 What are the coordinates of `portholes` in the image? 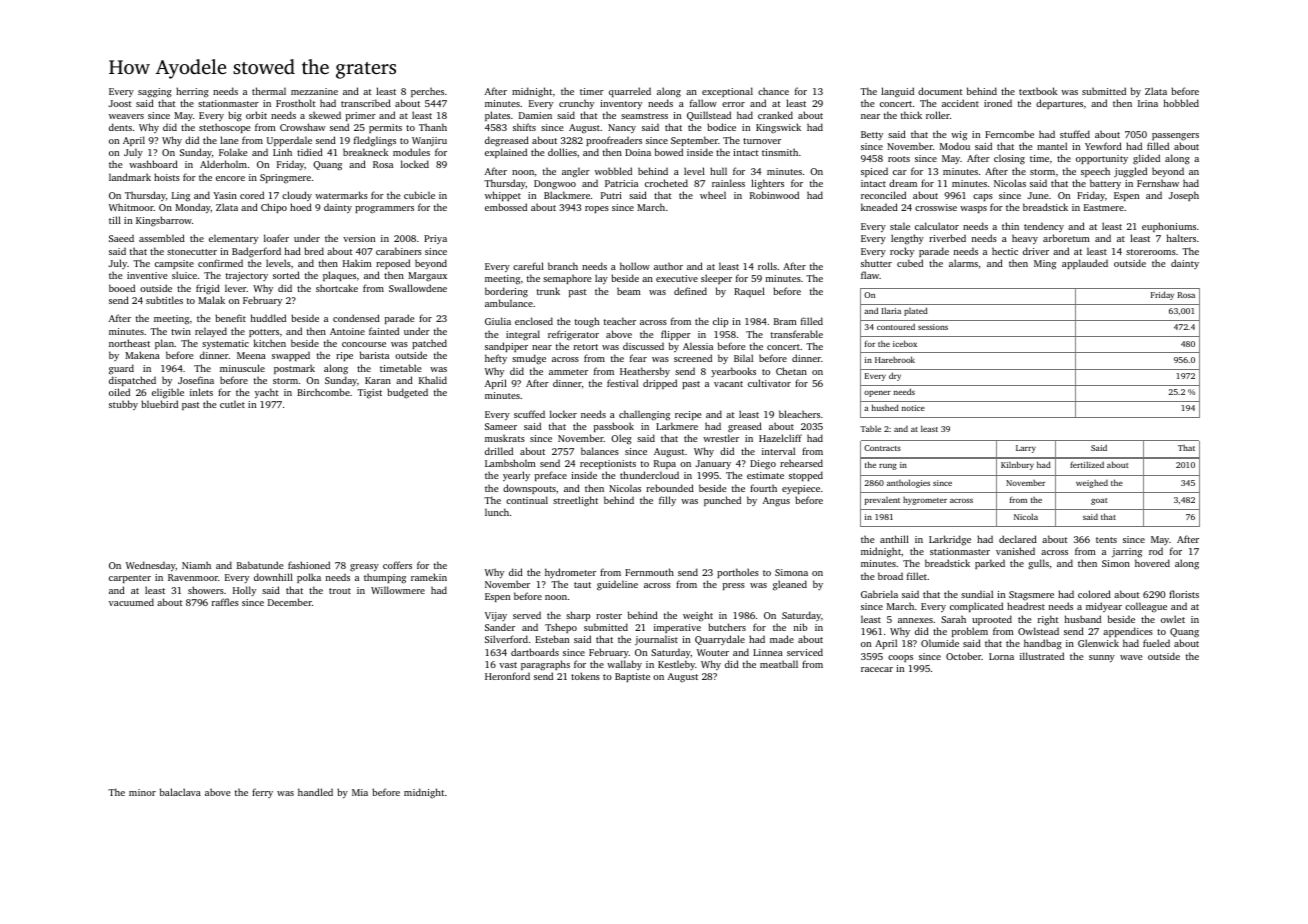 It's located at (738, 573).
